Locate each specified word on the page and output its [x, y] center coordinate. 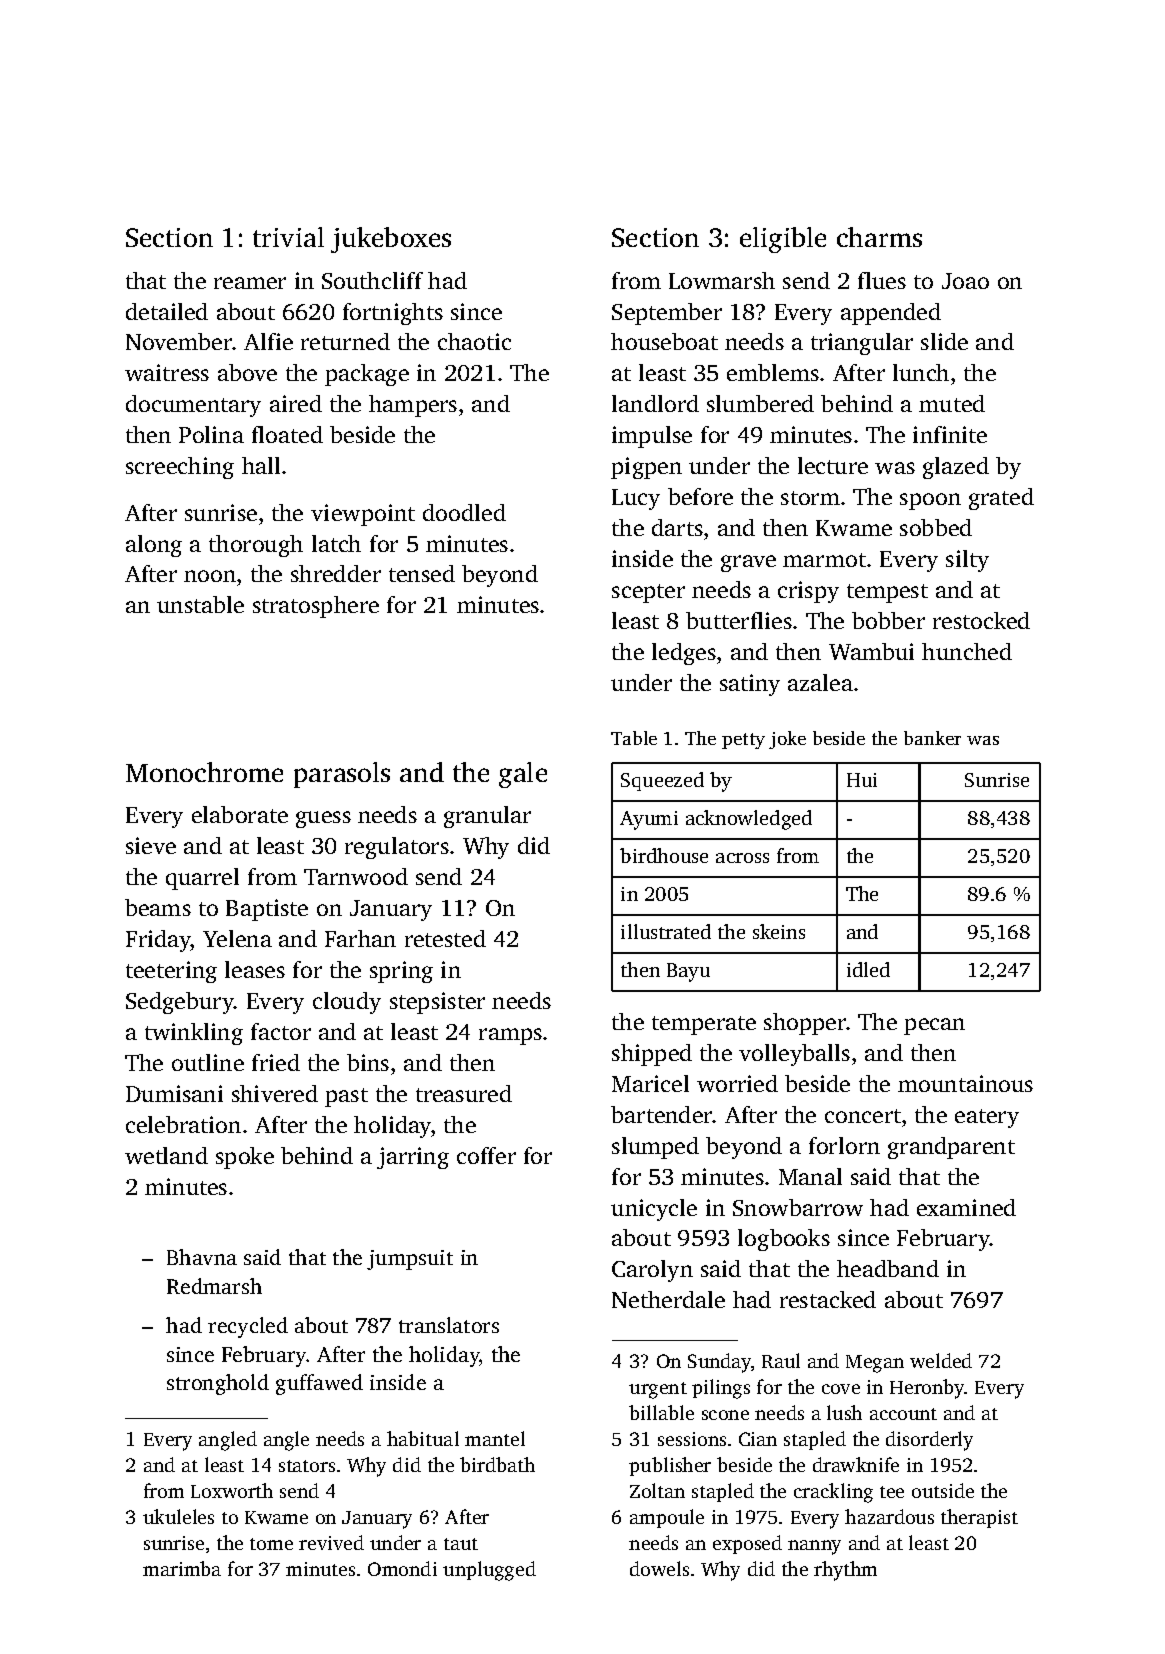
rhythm [845, 1571]
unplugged [489, 1571]
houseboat [664, 341]
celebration [183, 1124]
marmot [824, 560]
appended [891, 314]
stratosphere [316, 607]
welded [941, 1360]
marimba [182, 1568]
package [367, 375]
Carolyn [652, 1271]
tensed [422, 573]
